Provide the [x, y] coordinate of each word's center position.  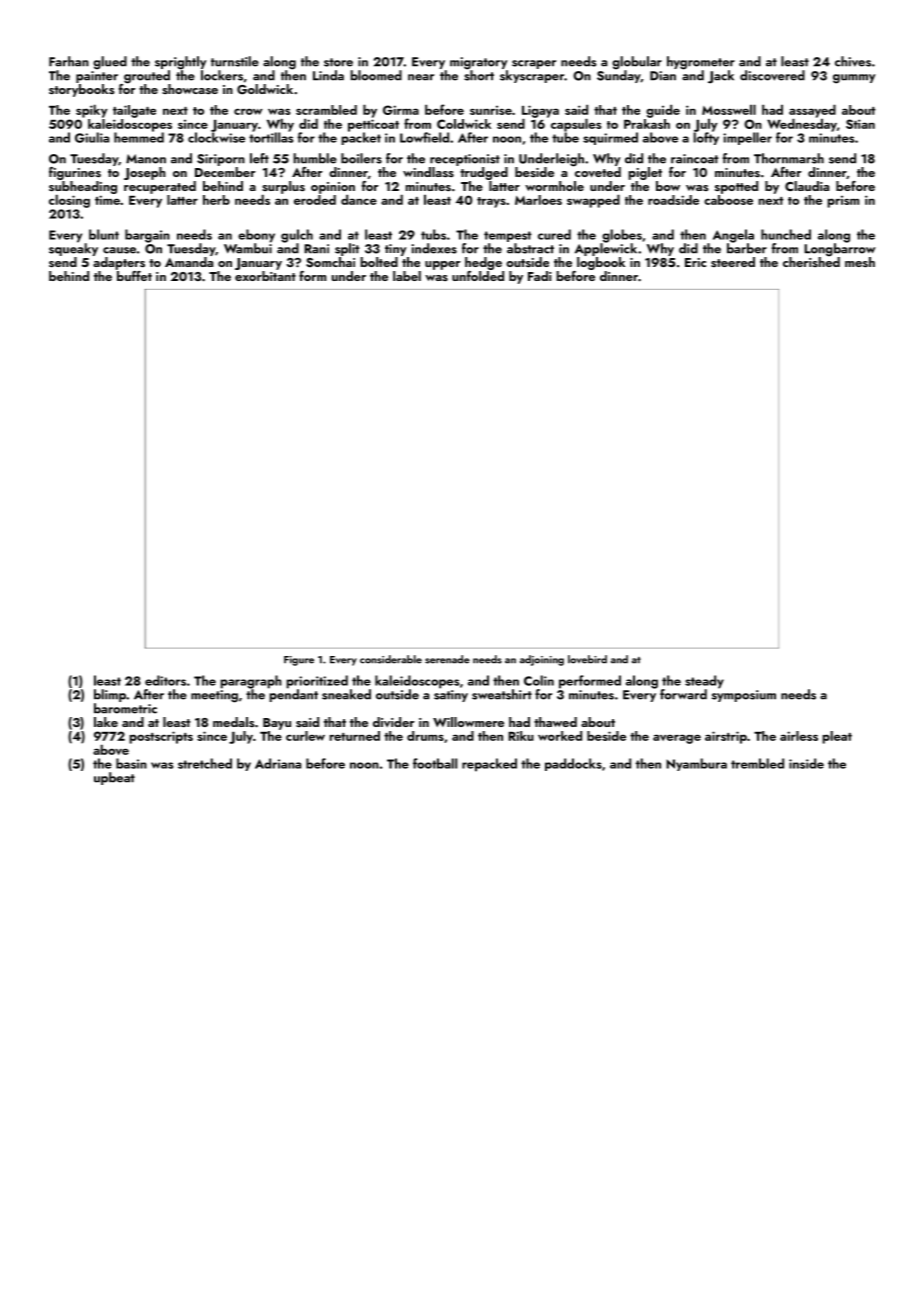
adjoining [542, 660]
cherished [811, 262]
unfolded [478, 276]
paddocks [573, 764]
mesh [860, 262]
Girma [401, 110]
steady [704, 682]
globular [637, 63]
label [407, 276]
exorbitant [265, 276]
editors [165, 680]
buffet [134, 276]
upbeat [114, 778]
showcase [190, 89]
